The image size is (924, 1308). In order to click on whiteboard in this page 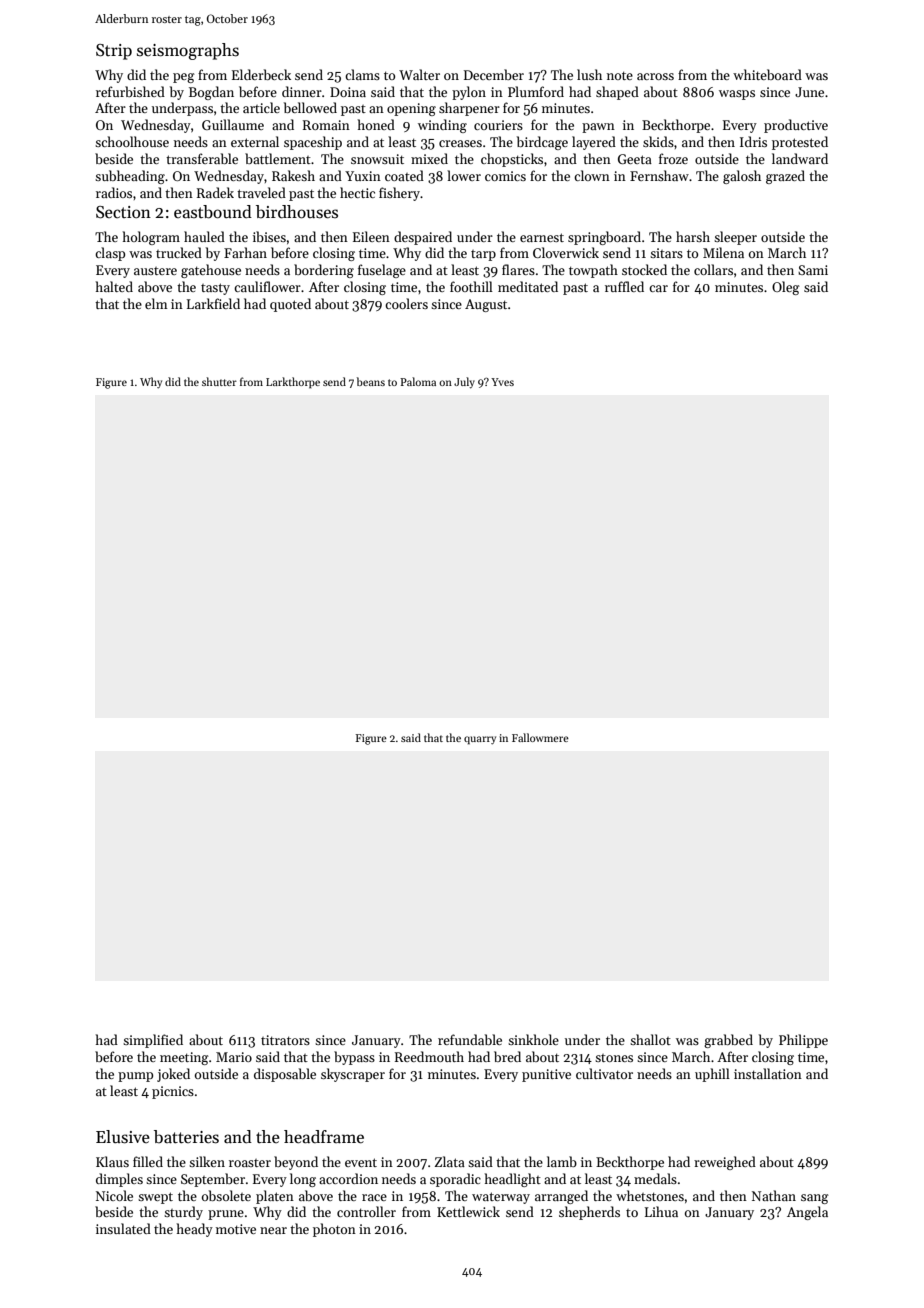, I will do `click(767, 74)`.
